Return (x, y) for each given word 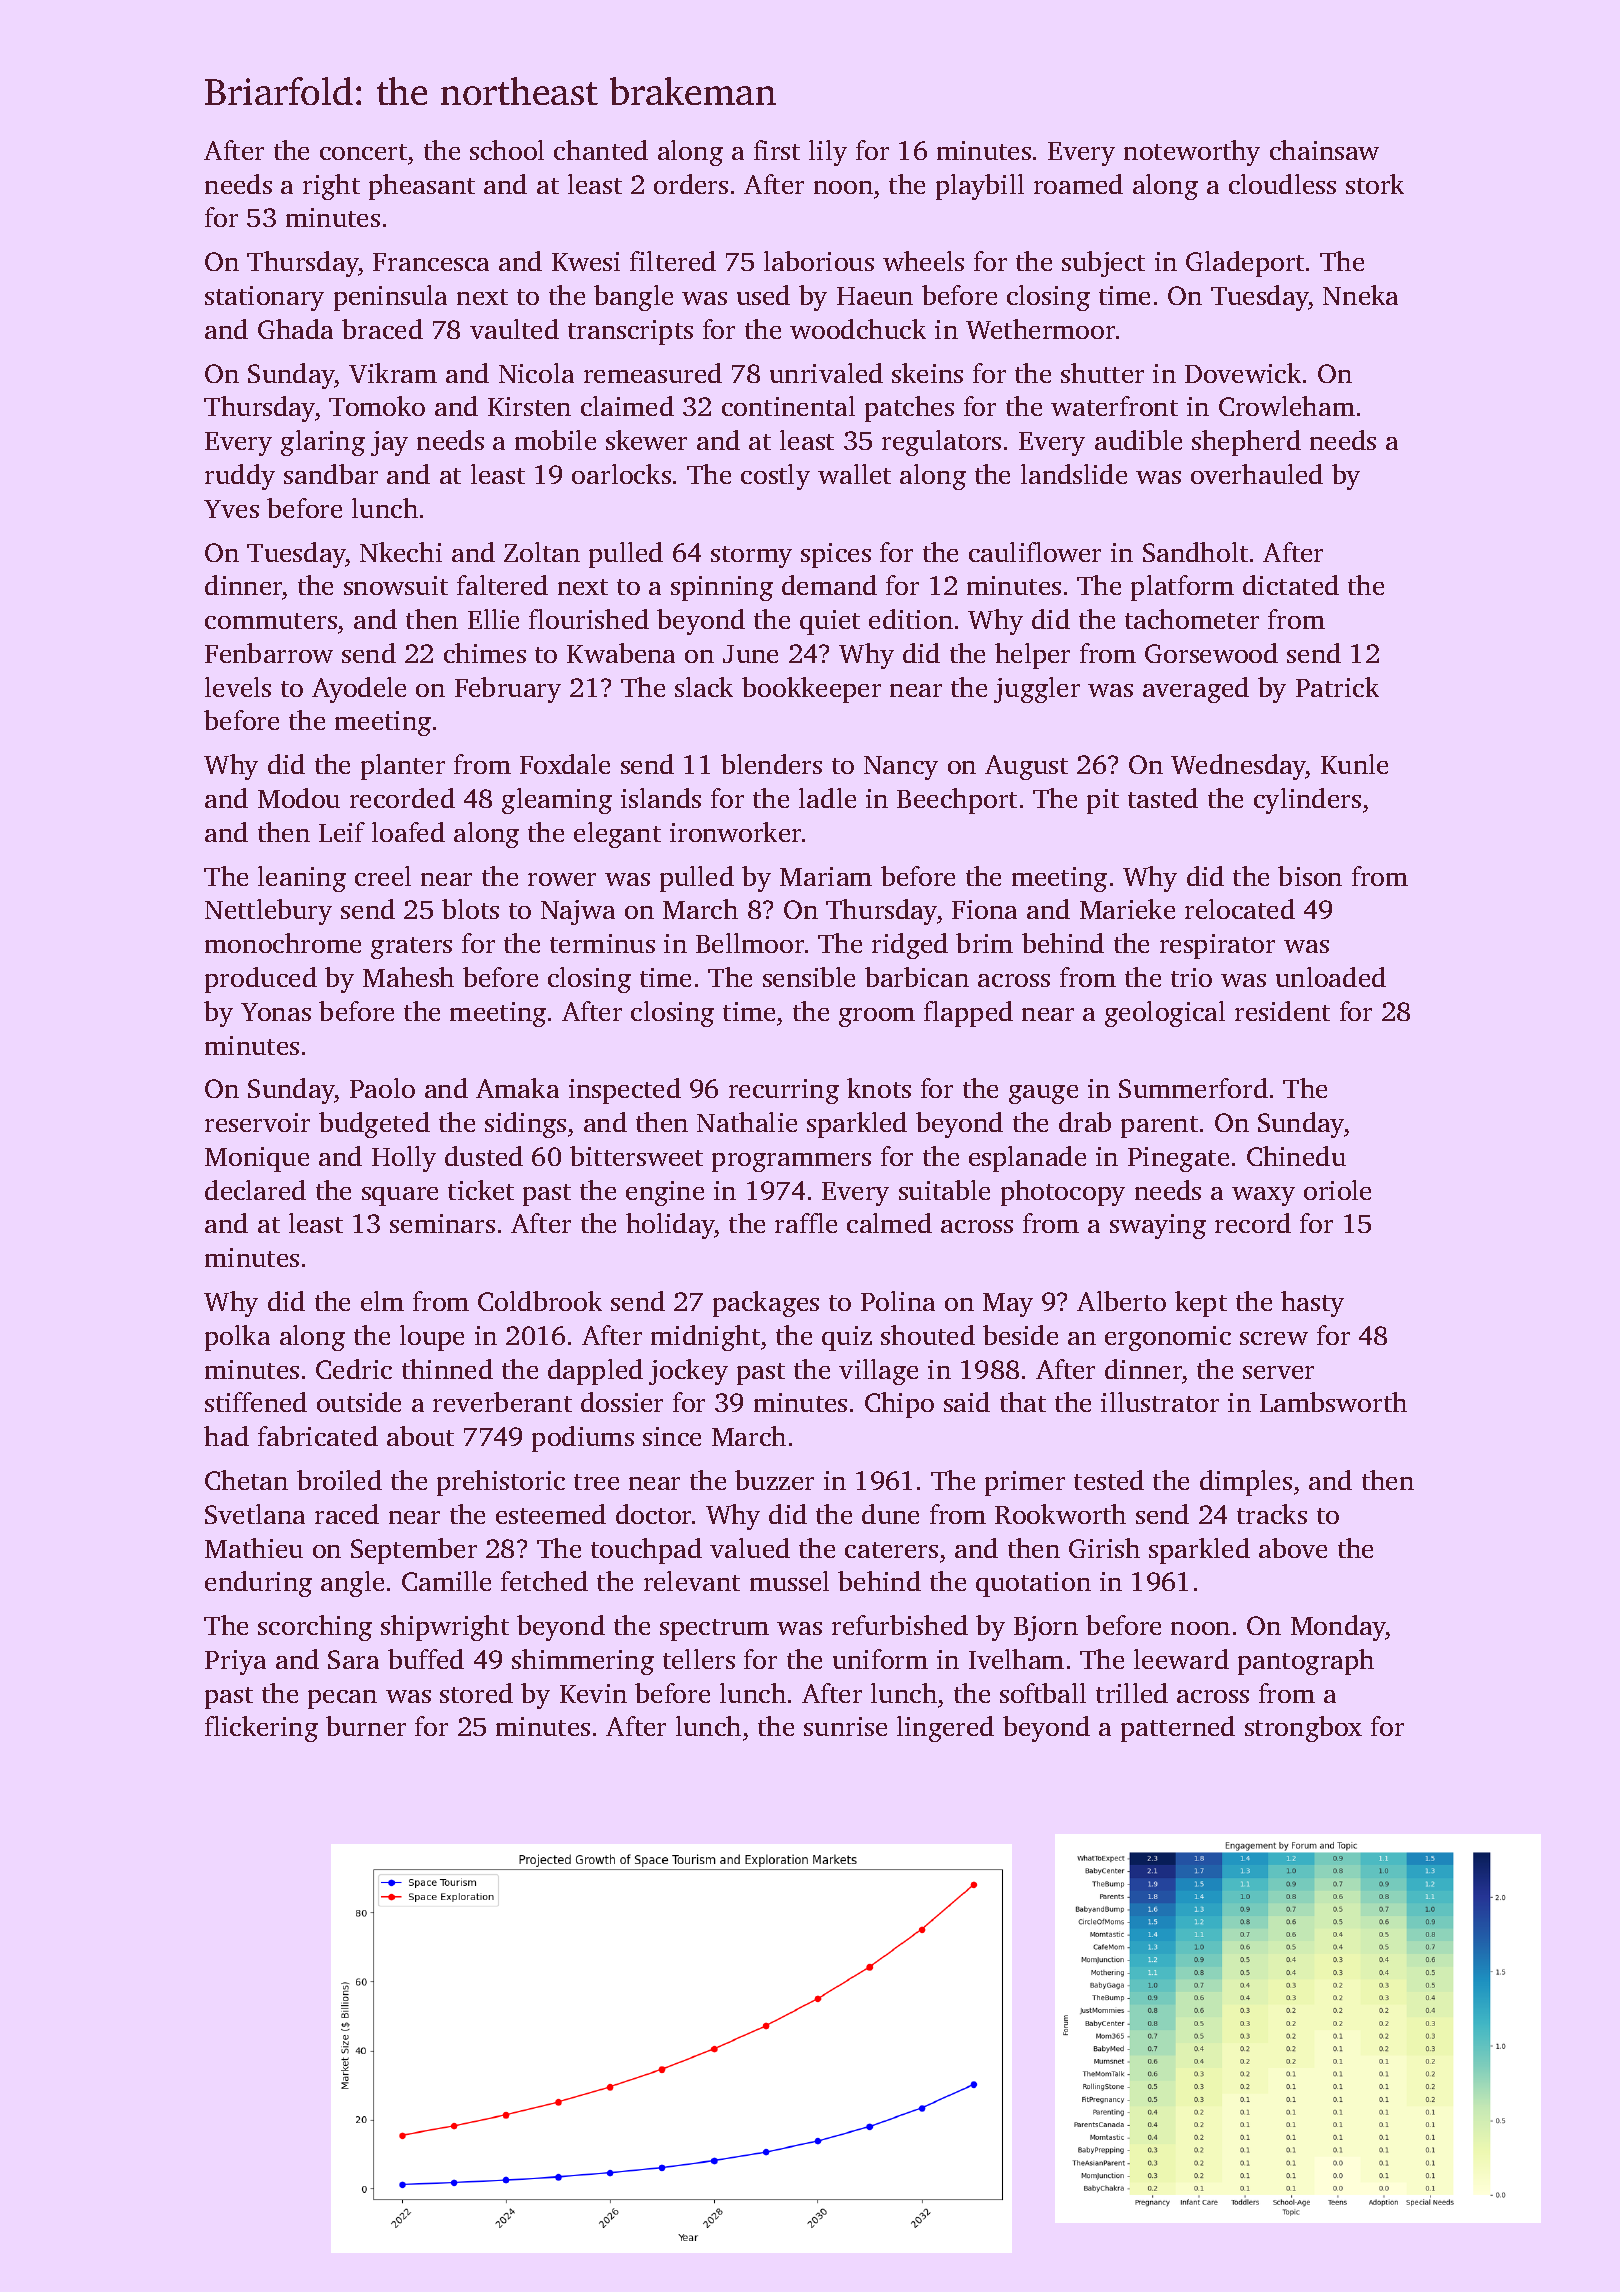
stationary (264, 298)
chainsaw (1324, 150)
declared (255, 1190)
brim (984, 943)
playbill (980, 187)
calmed (889, 1223)
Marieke (1127, 909)
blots (470, 909)
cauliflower (1035, 552)
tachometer (1192, 619)
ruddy (240, 477)
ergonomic (1168, 1338)
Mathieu (254, 1548)
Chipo (899, 1405)
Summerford (1193, 1088)
